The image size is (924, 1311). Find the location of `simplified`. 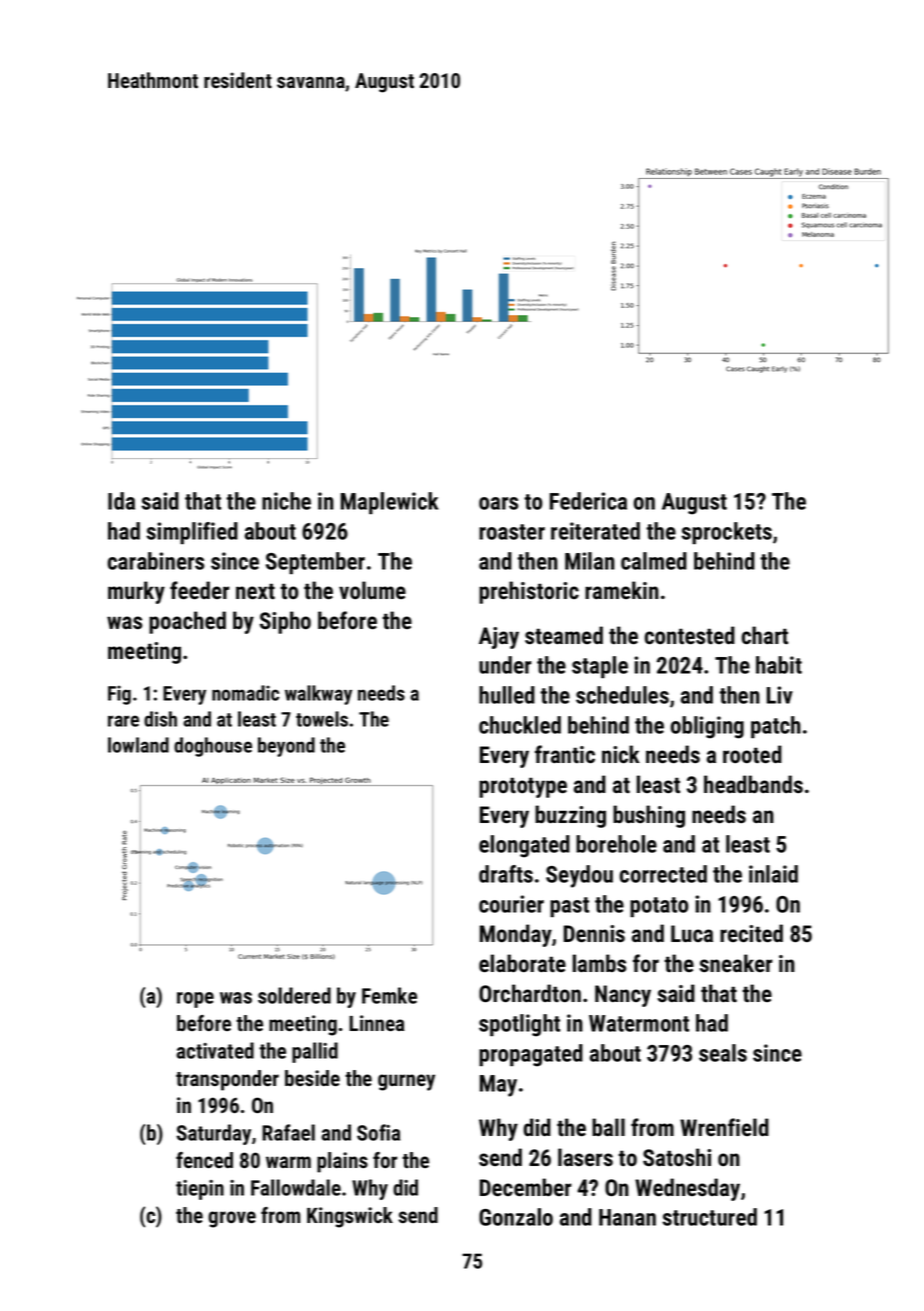

simplified is located at coordinates (192, 533).
